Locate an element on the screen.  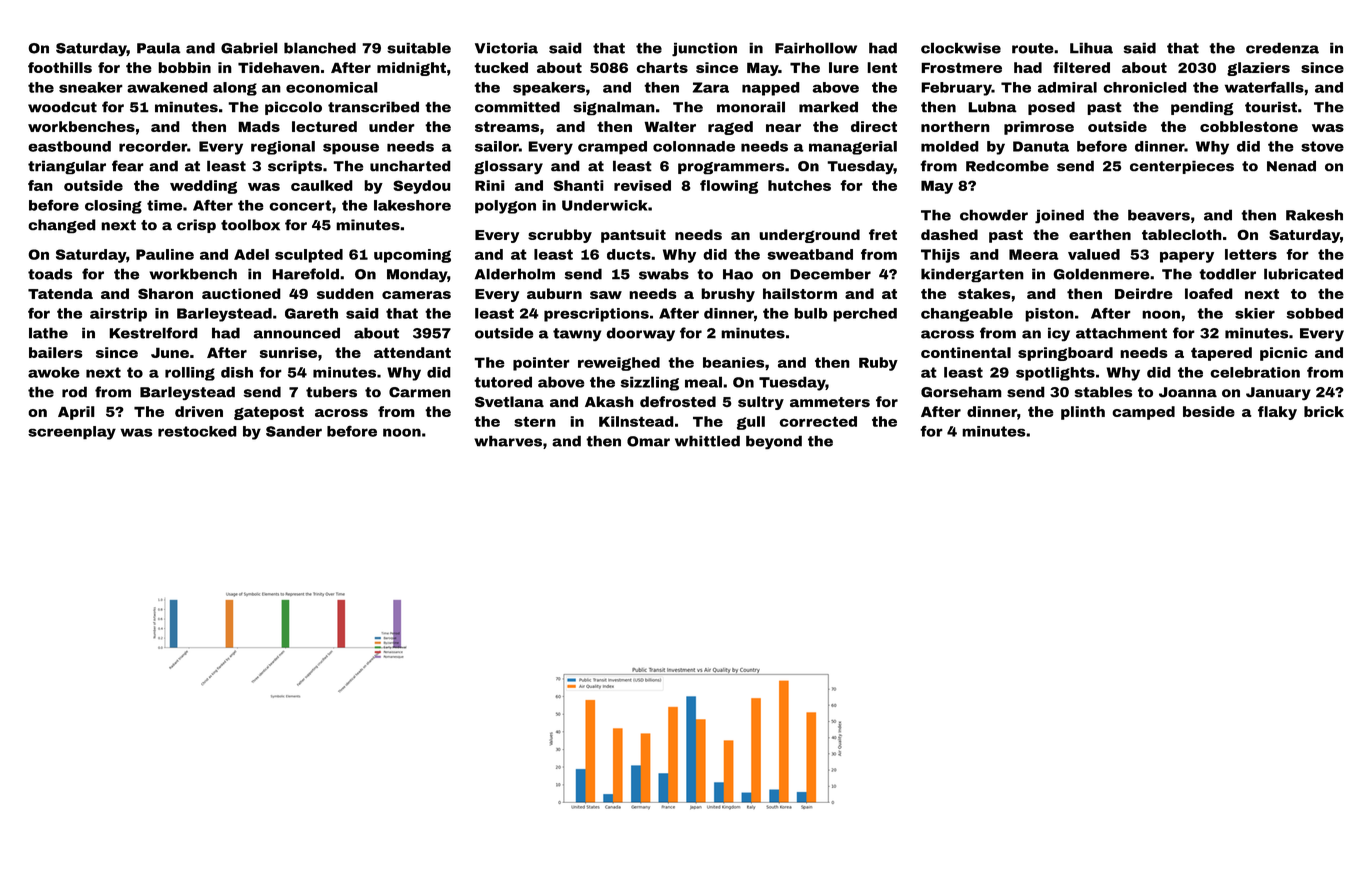
wharves is located at coordinates (508, 441).
